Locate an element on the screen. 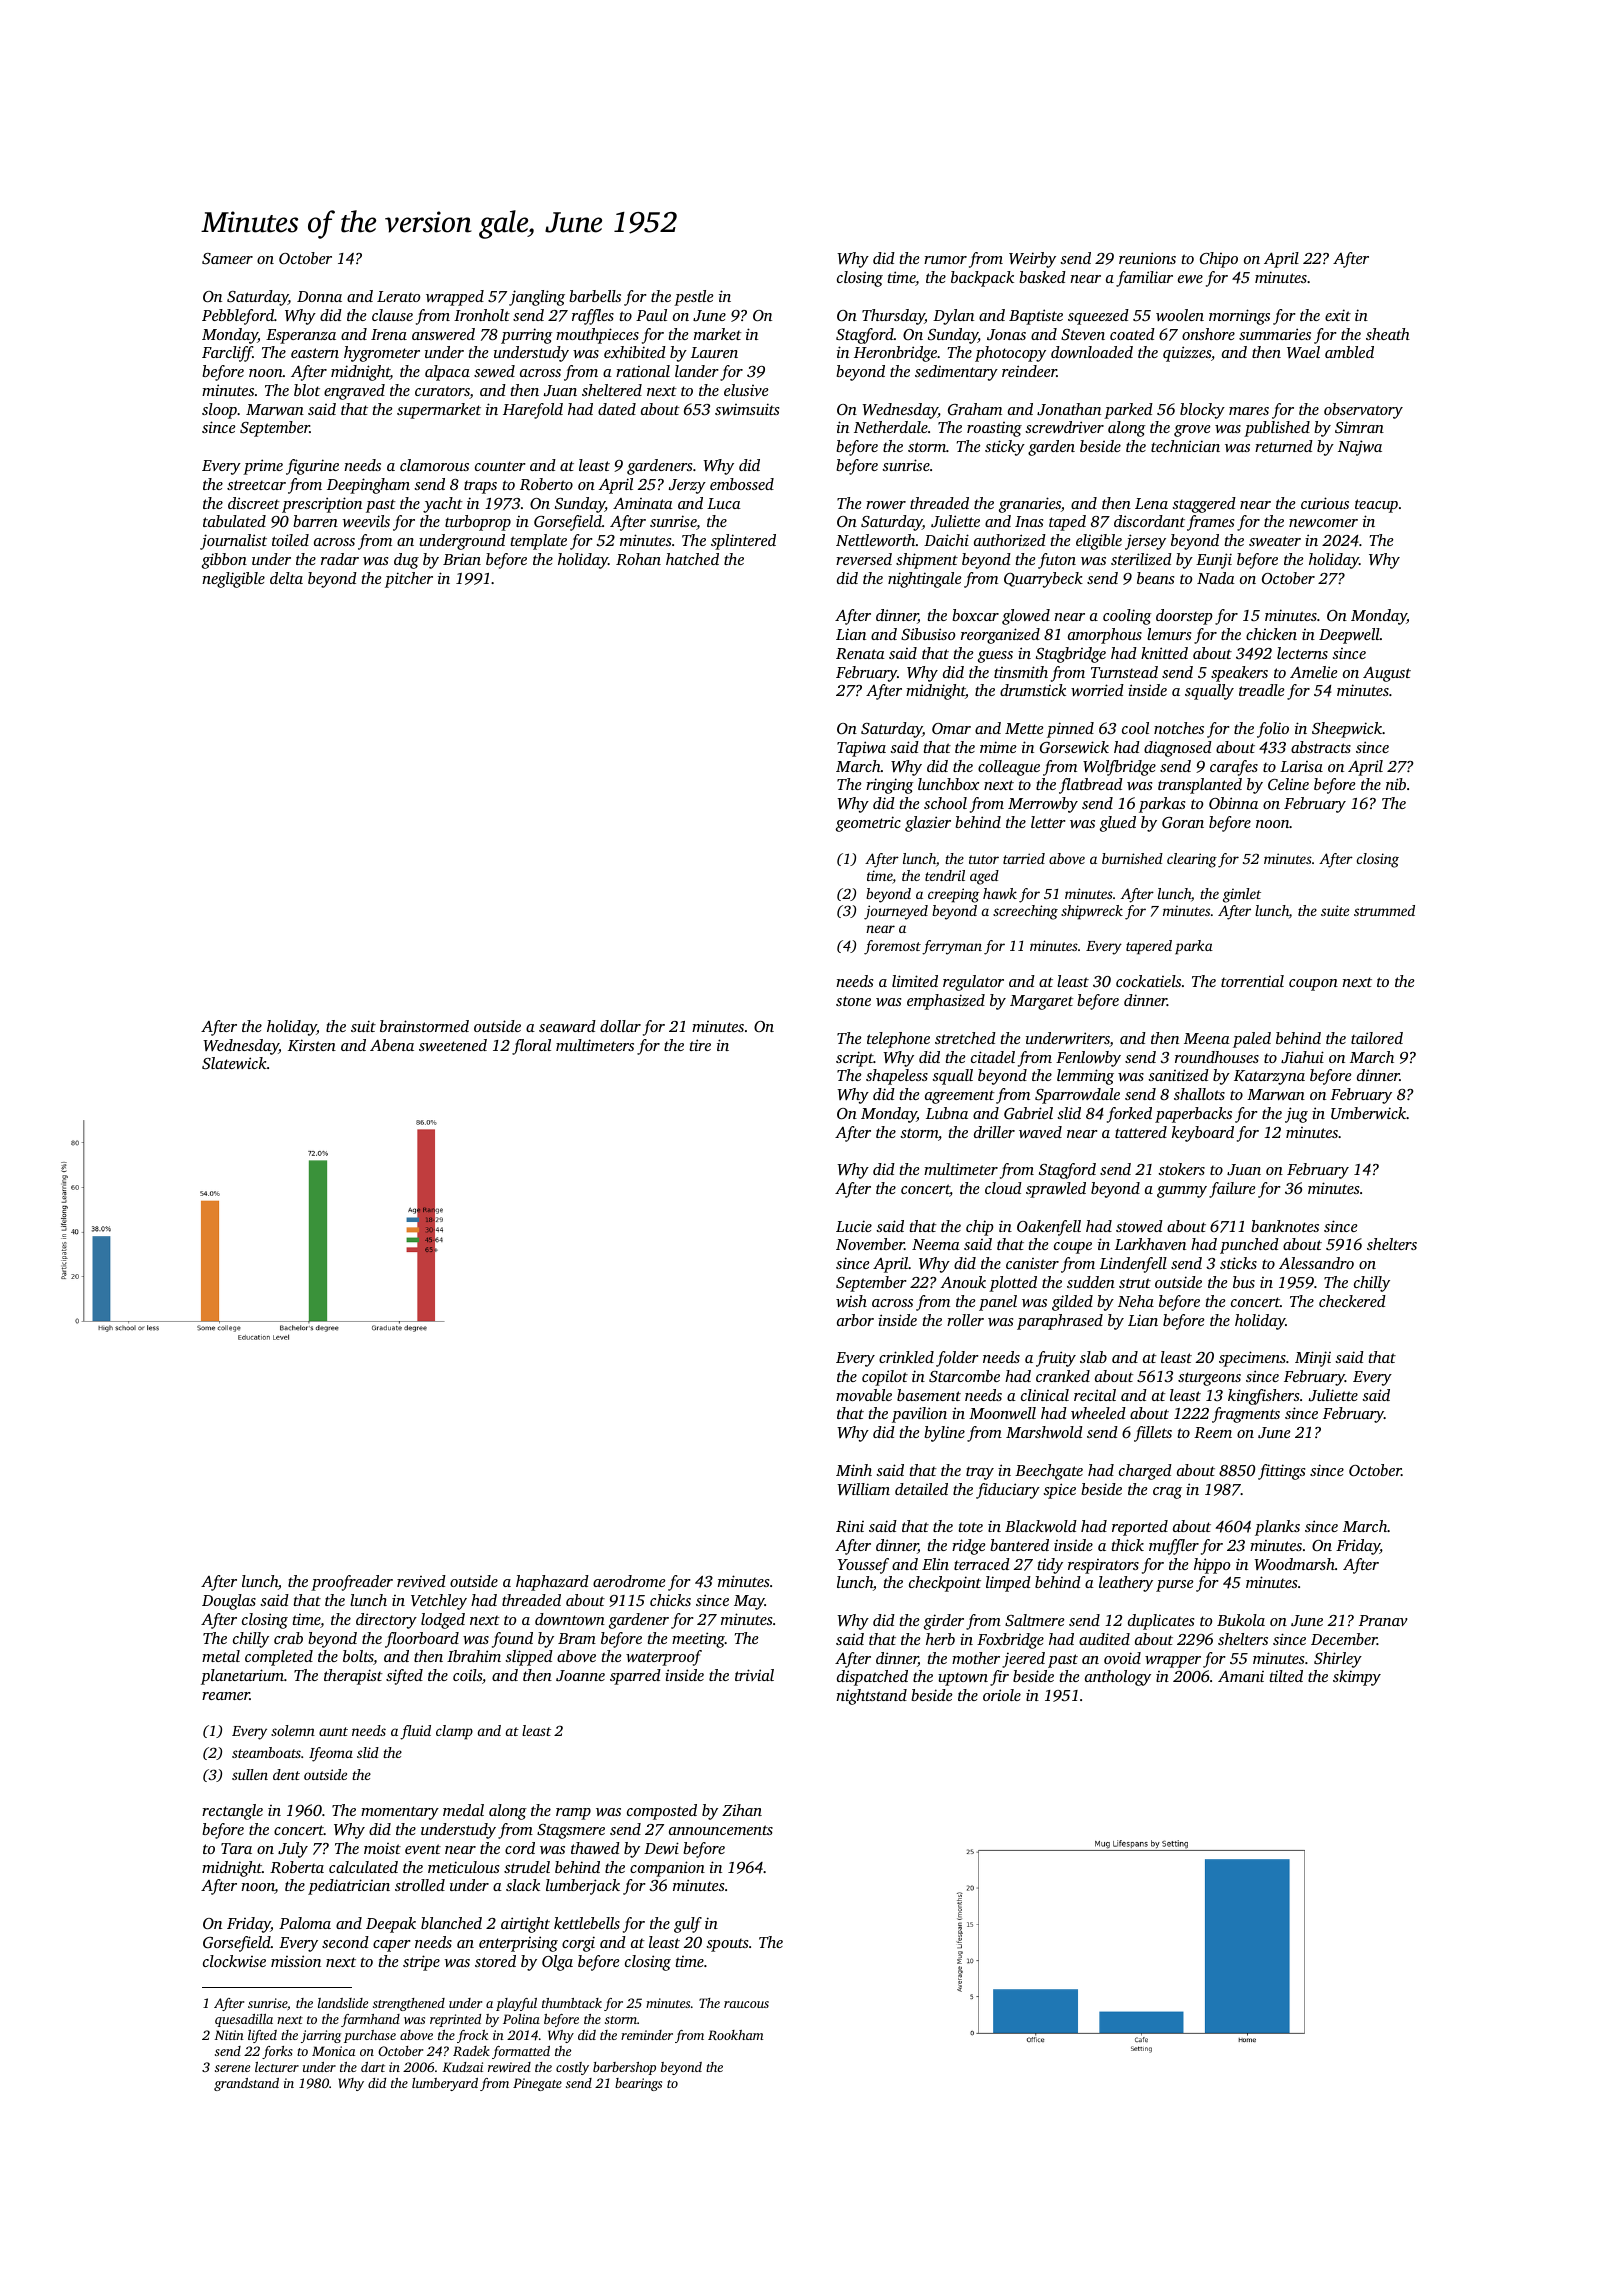 This screenshot has width=1620, height=2292. lemurs is located at coordinates (1169, 634).
